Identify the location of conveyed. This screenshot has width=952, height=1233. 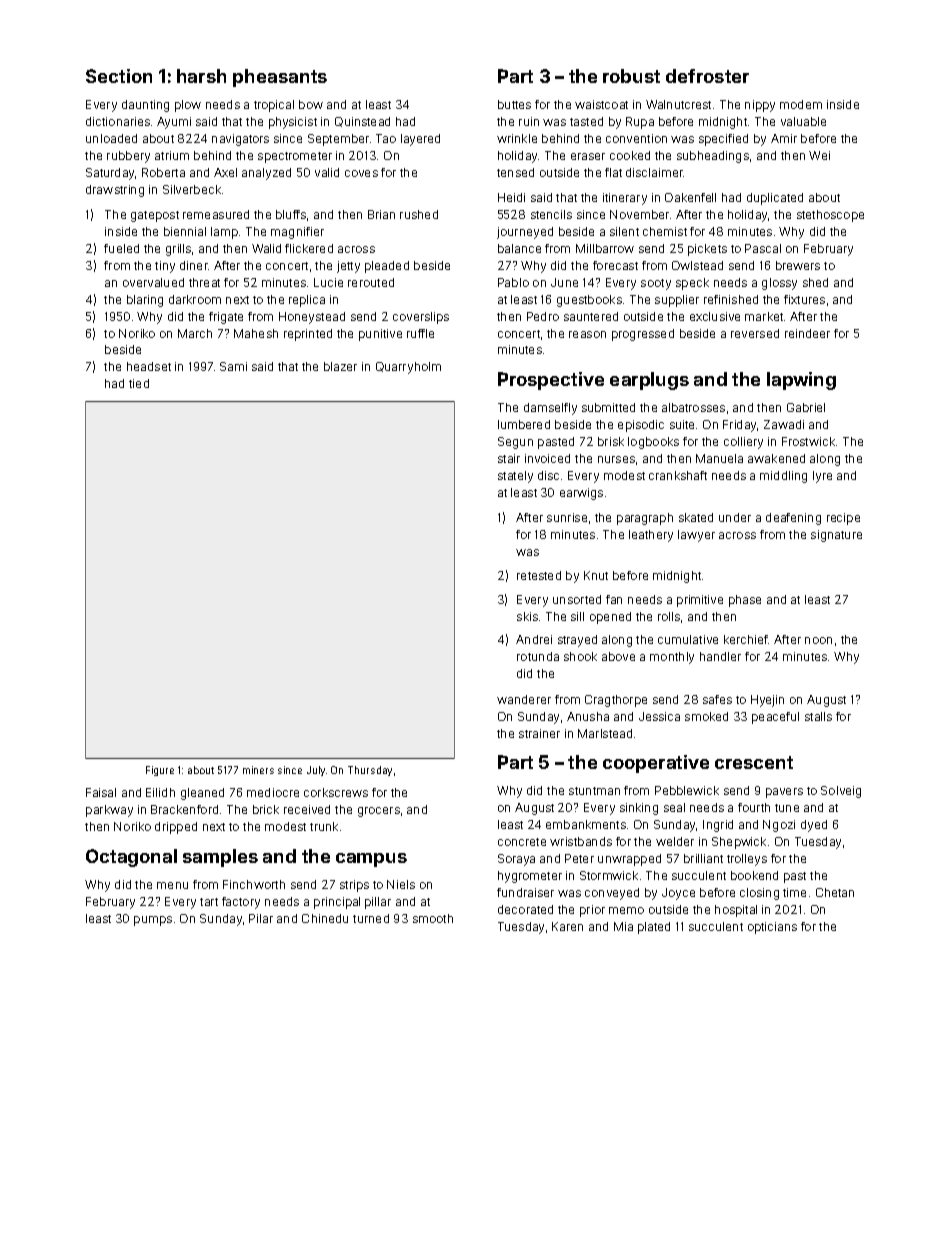
(612, 894).
